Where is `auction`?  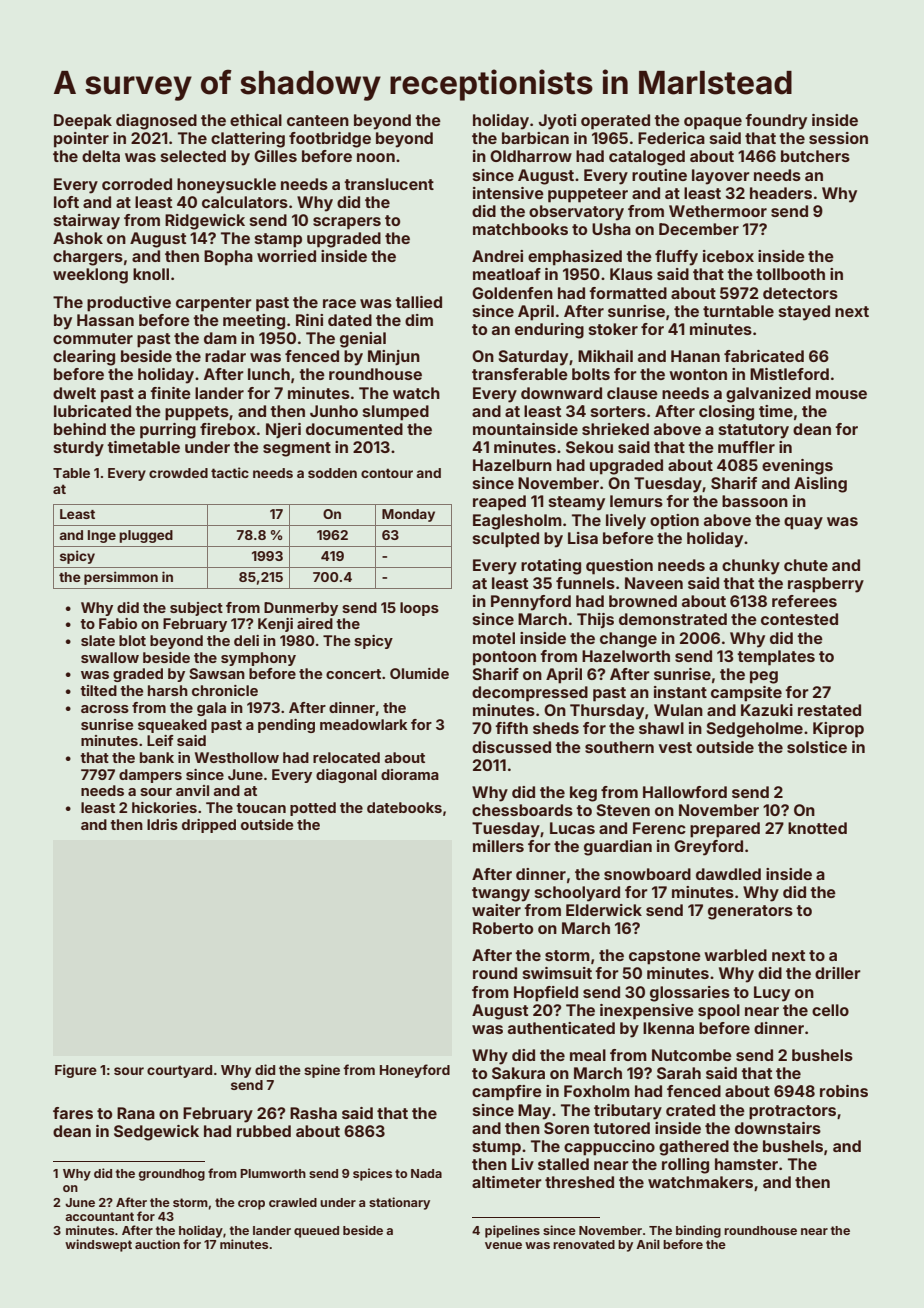 auction is located at coordinates (157, 1244).
